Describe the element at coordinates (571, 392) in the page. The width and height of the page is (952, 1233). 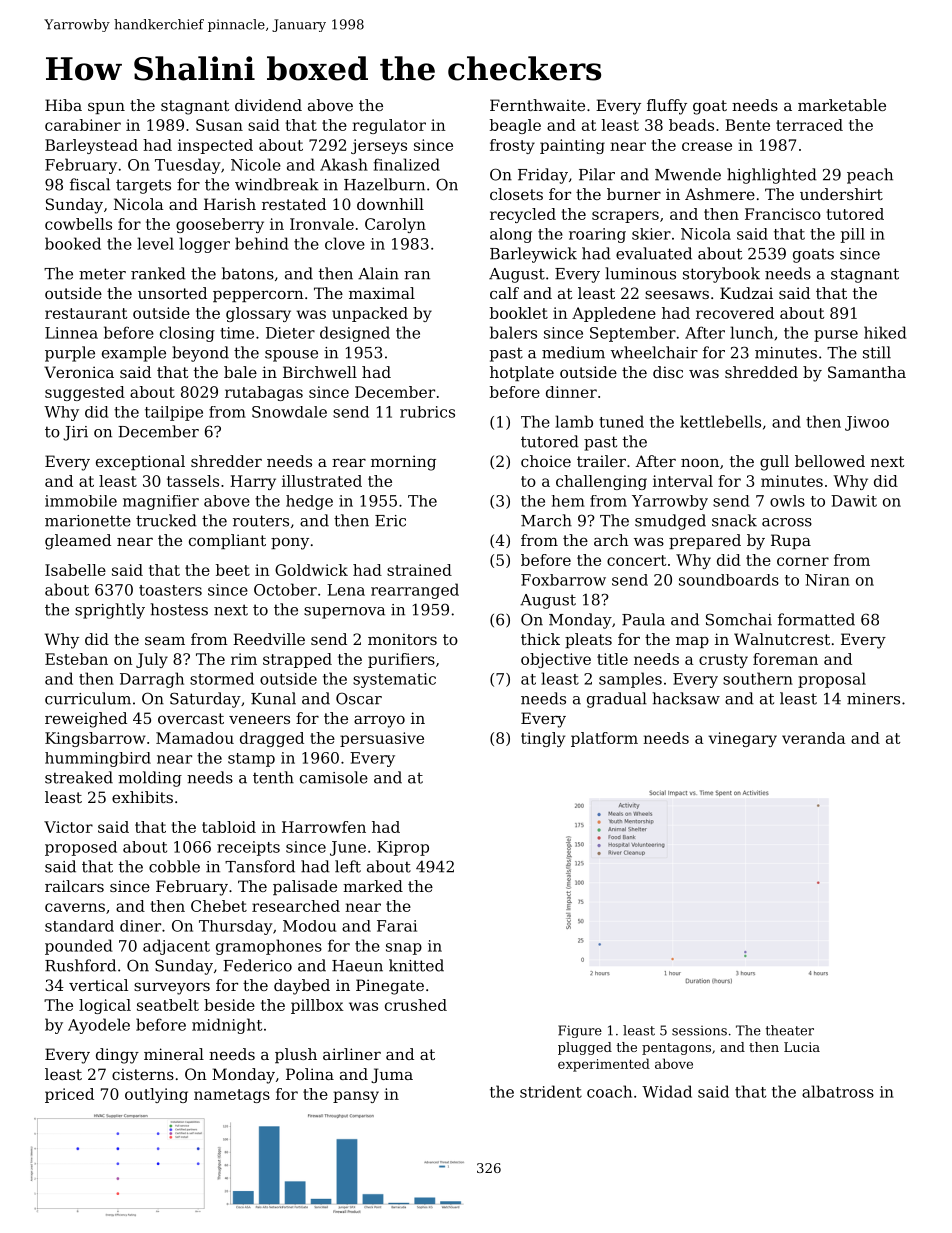
I see `dinner` at that location.
